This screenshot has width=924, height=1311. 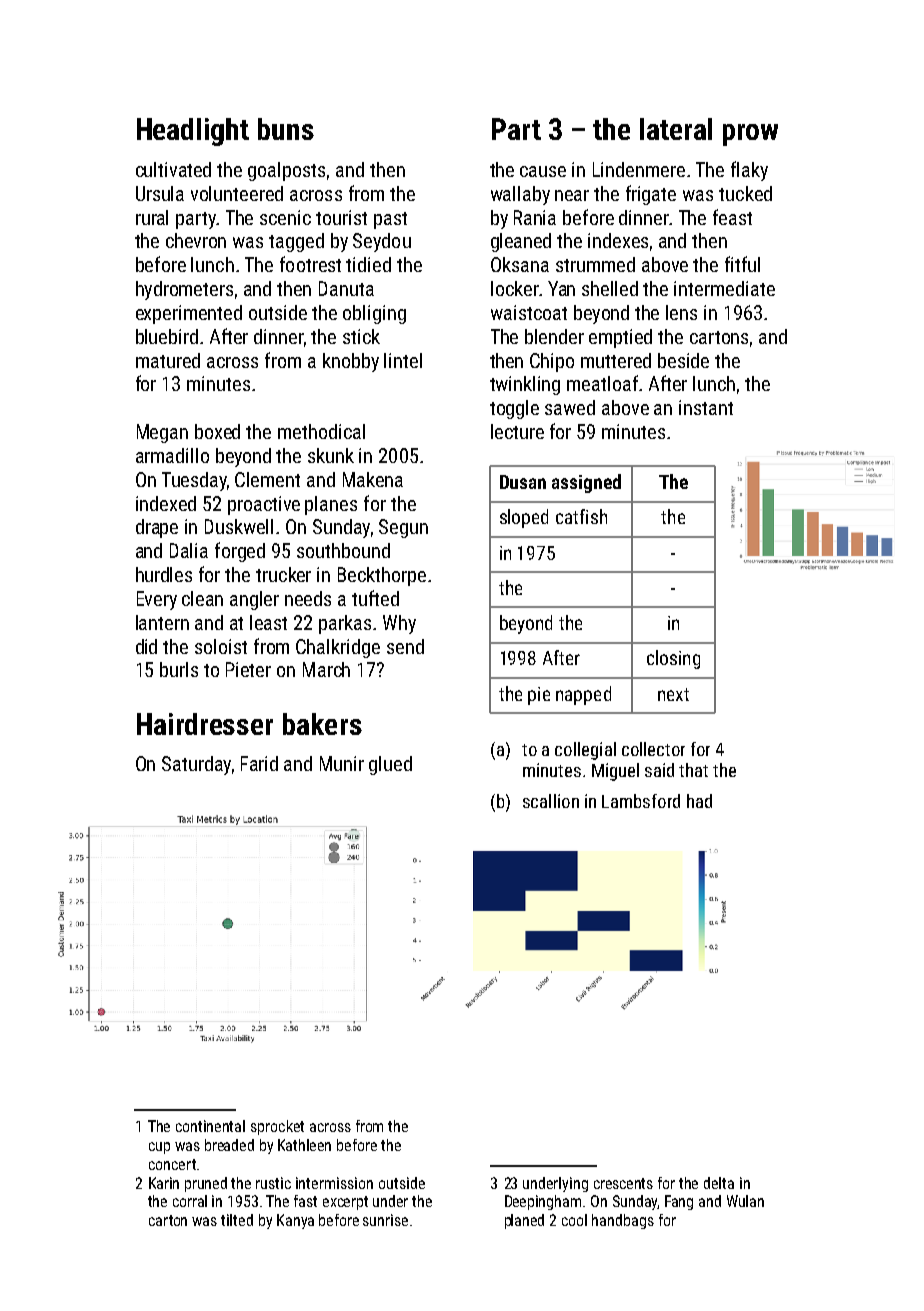 I want to click on Every, so click(x=157, y=600).
